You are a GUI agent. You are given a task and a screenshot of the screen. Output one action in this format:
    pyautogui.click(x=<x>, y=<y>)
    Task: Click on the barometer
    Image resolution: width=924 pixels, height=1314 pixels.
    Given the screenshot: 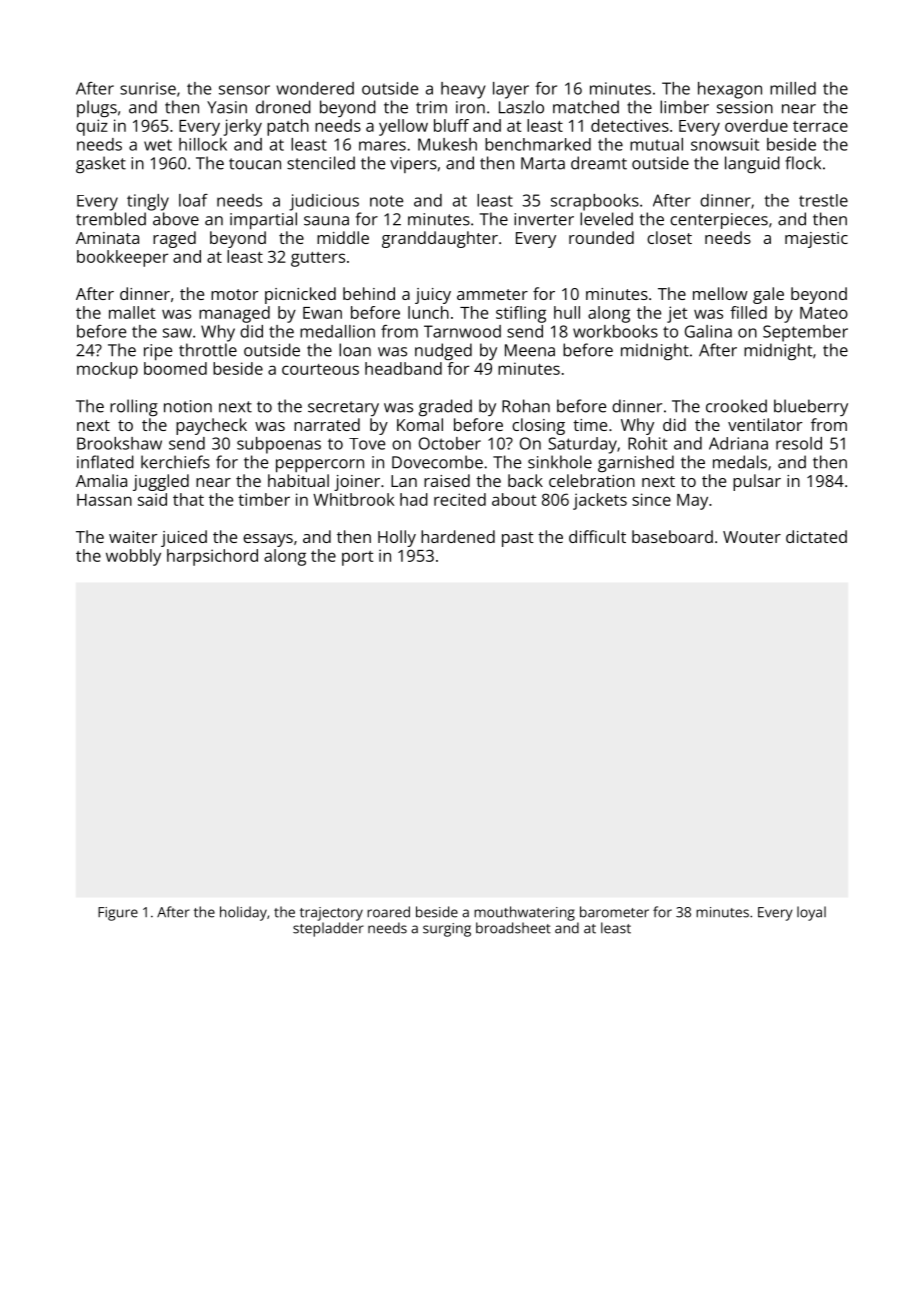 What is the action you would take?
    pyautogui.click(x=614, y=912)
